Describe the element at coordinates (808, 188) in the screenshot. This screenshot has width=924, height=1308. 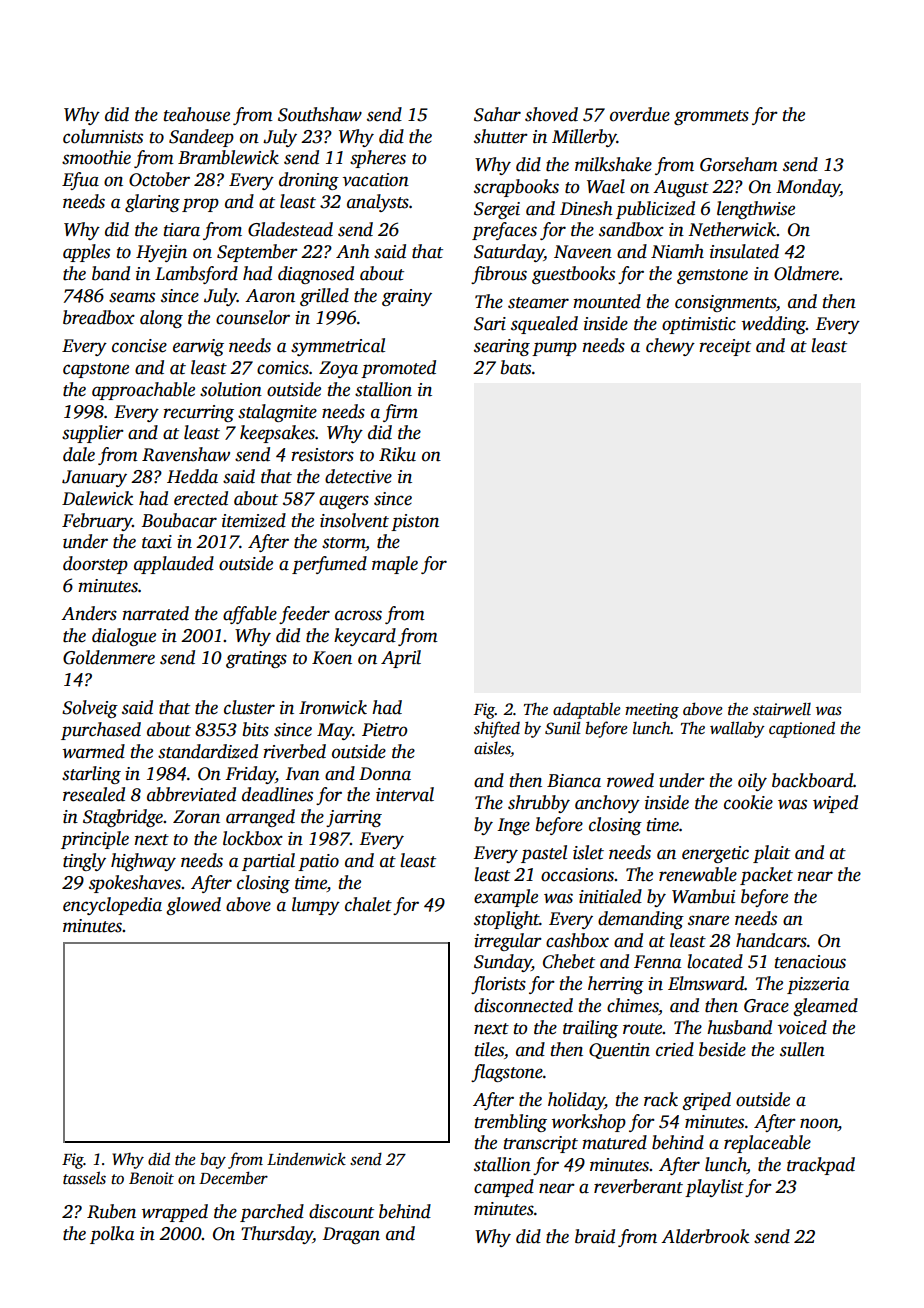
I see `Monday` at that location.
